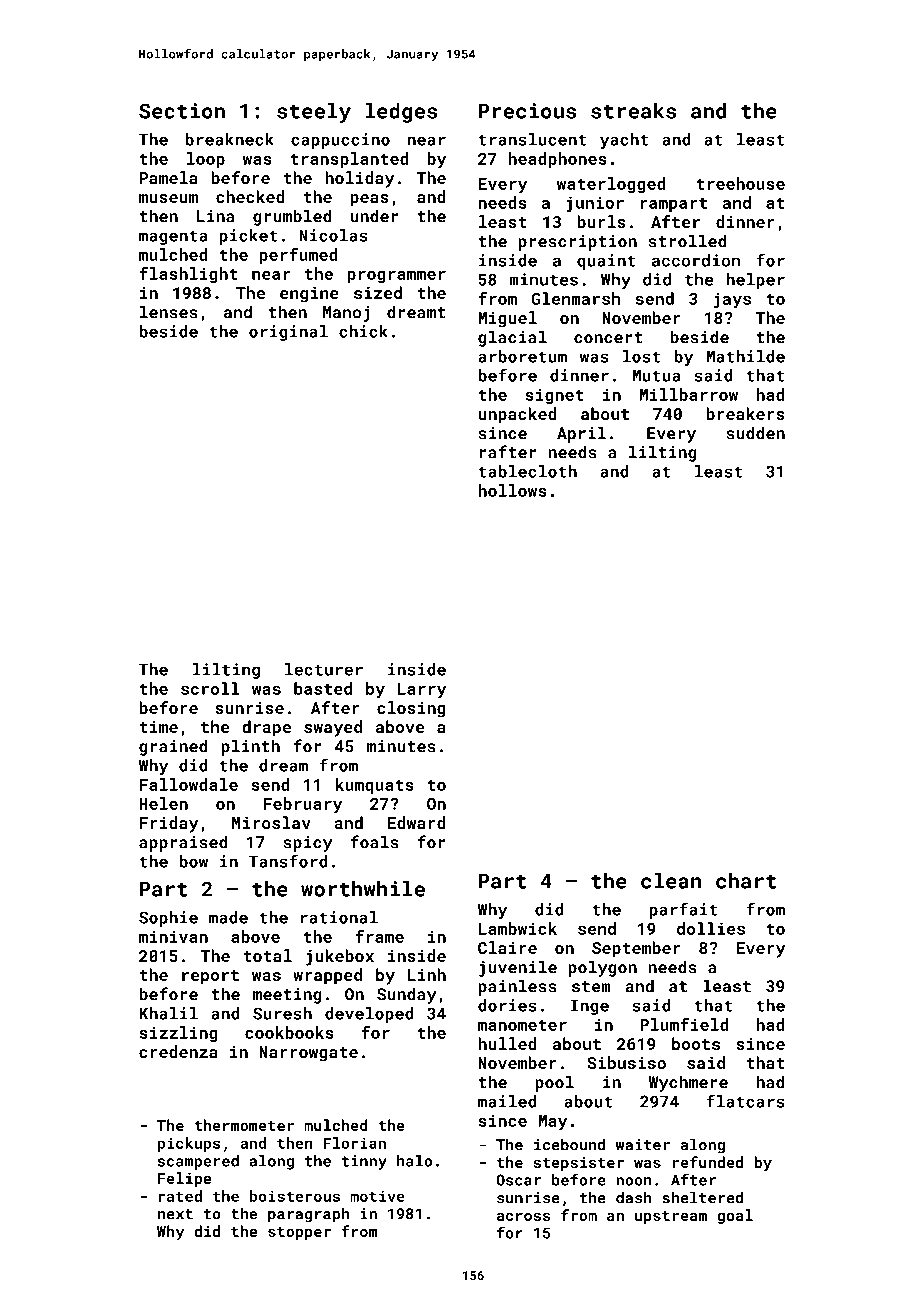 The width and height of the screenshot is (924, 1314). What do you see at coordinates (745, 413) in the screenshot?
I see `breakers` at bounding box center [745, 413].
